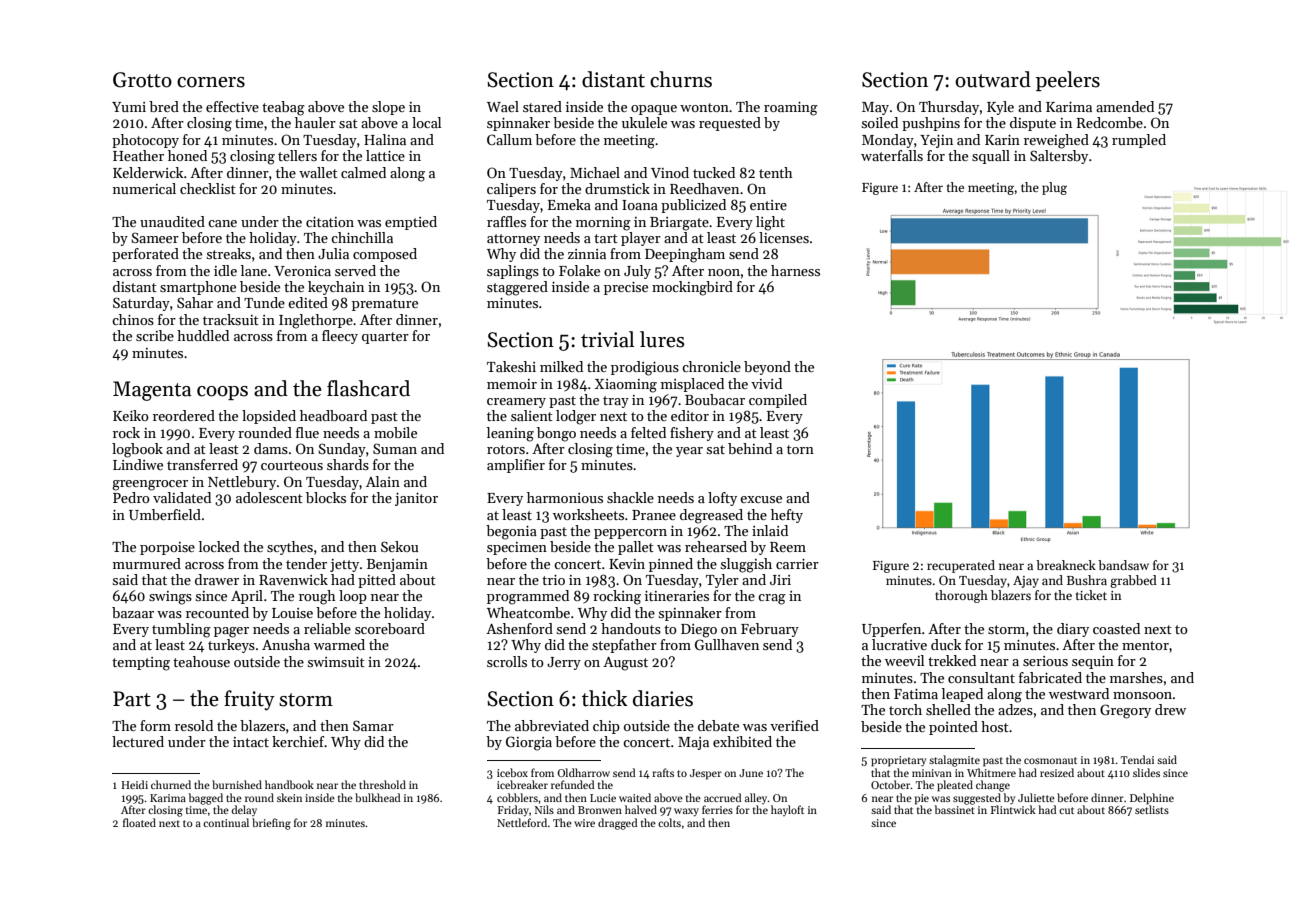  Describe the element at coordinates (1139, 141) in the screenshot. I see `rumpled` at that location.
